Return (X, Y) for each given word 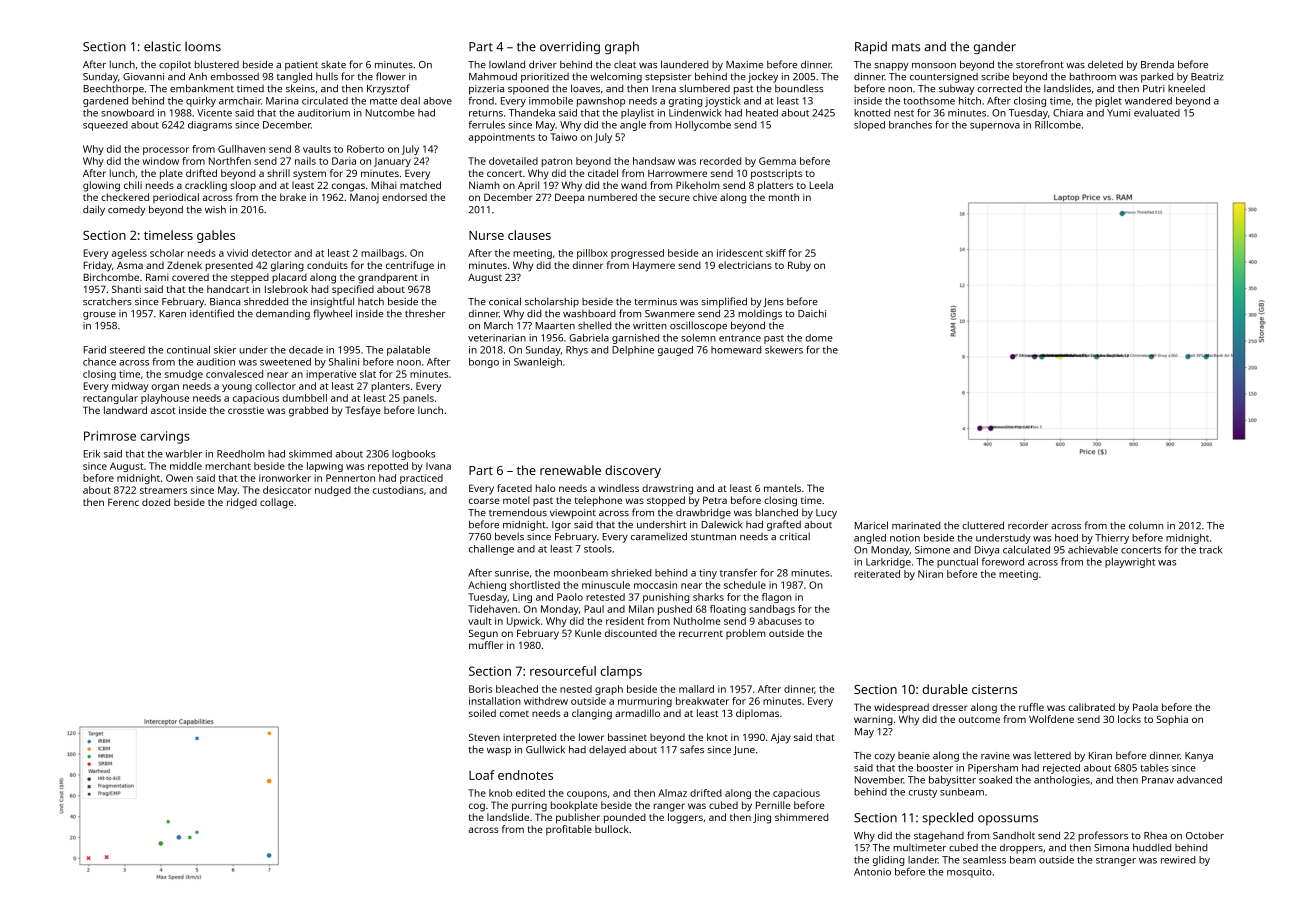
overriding (570, 47)
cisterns (994, 689)
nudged (333, 491)
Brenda (1157, 64)
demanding (283, 314)
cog (477, 807)
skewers (784, 350)
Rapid (871, 48)
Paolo (570, 597)
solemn (698, 338)
